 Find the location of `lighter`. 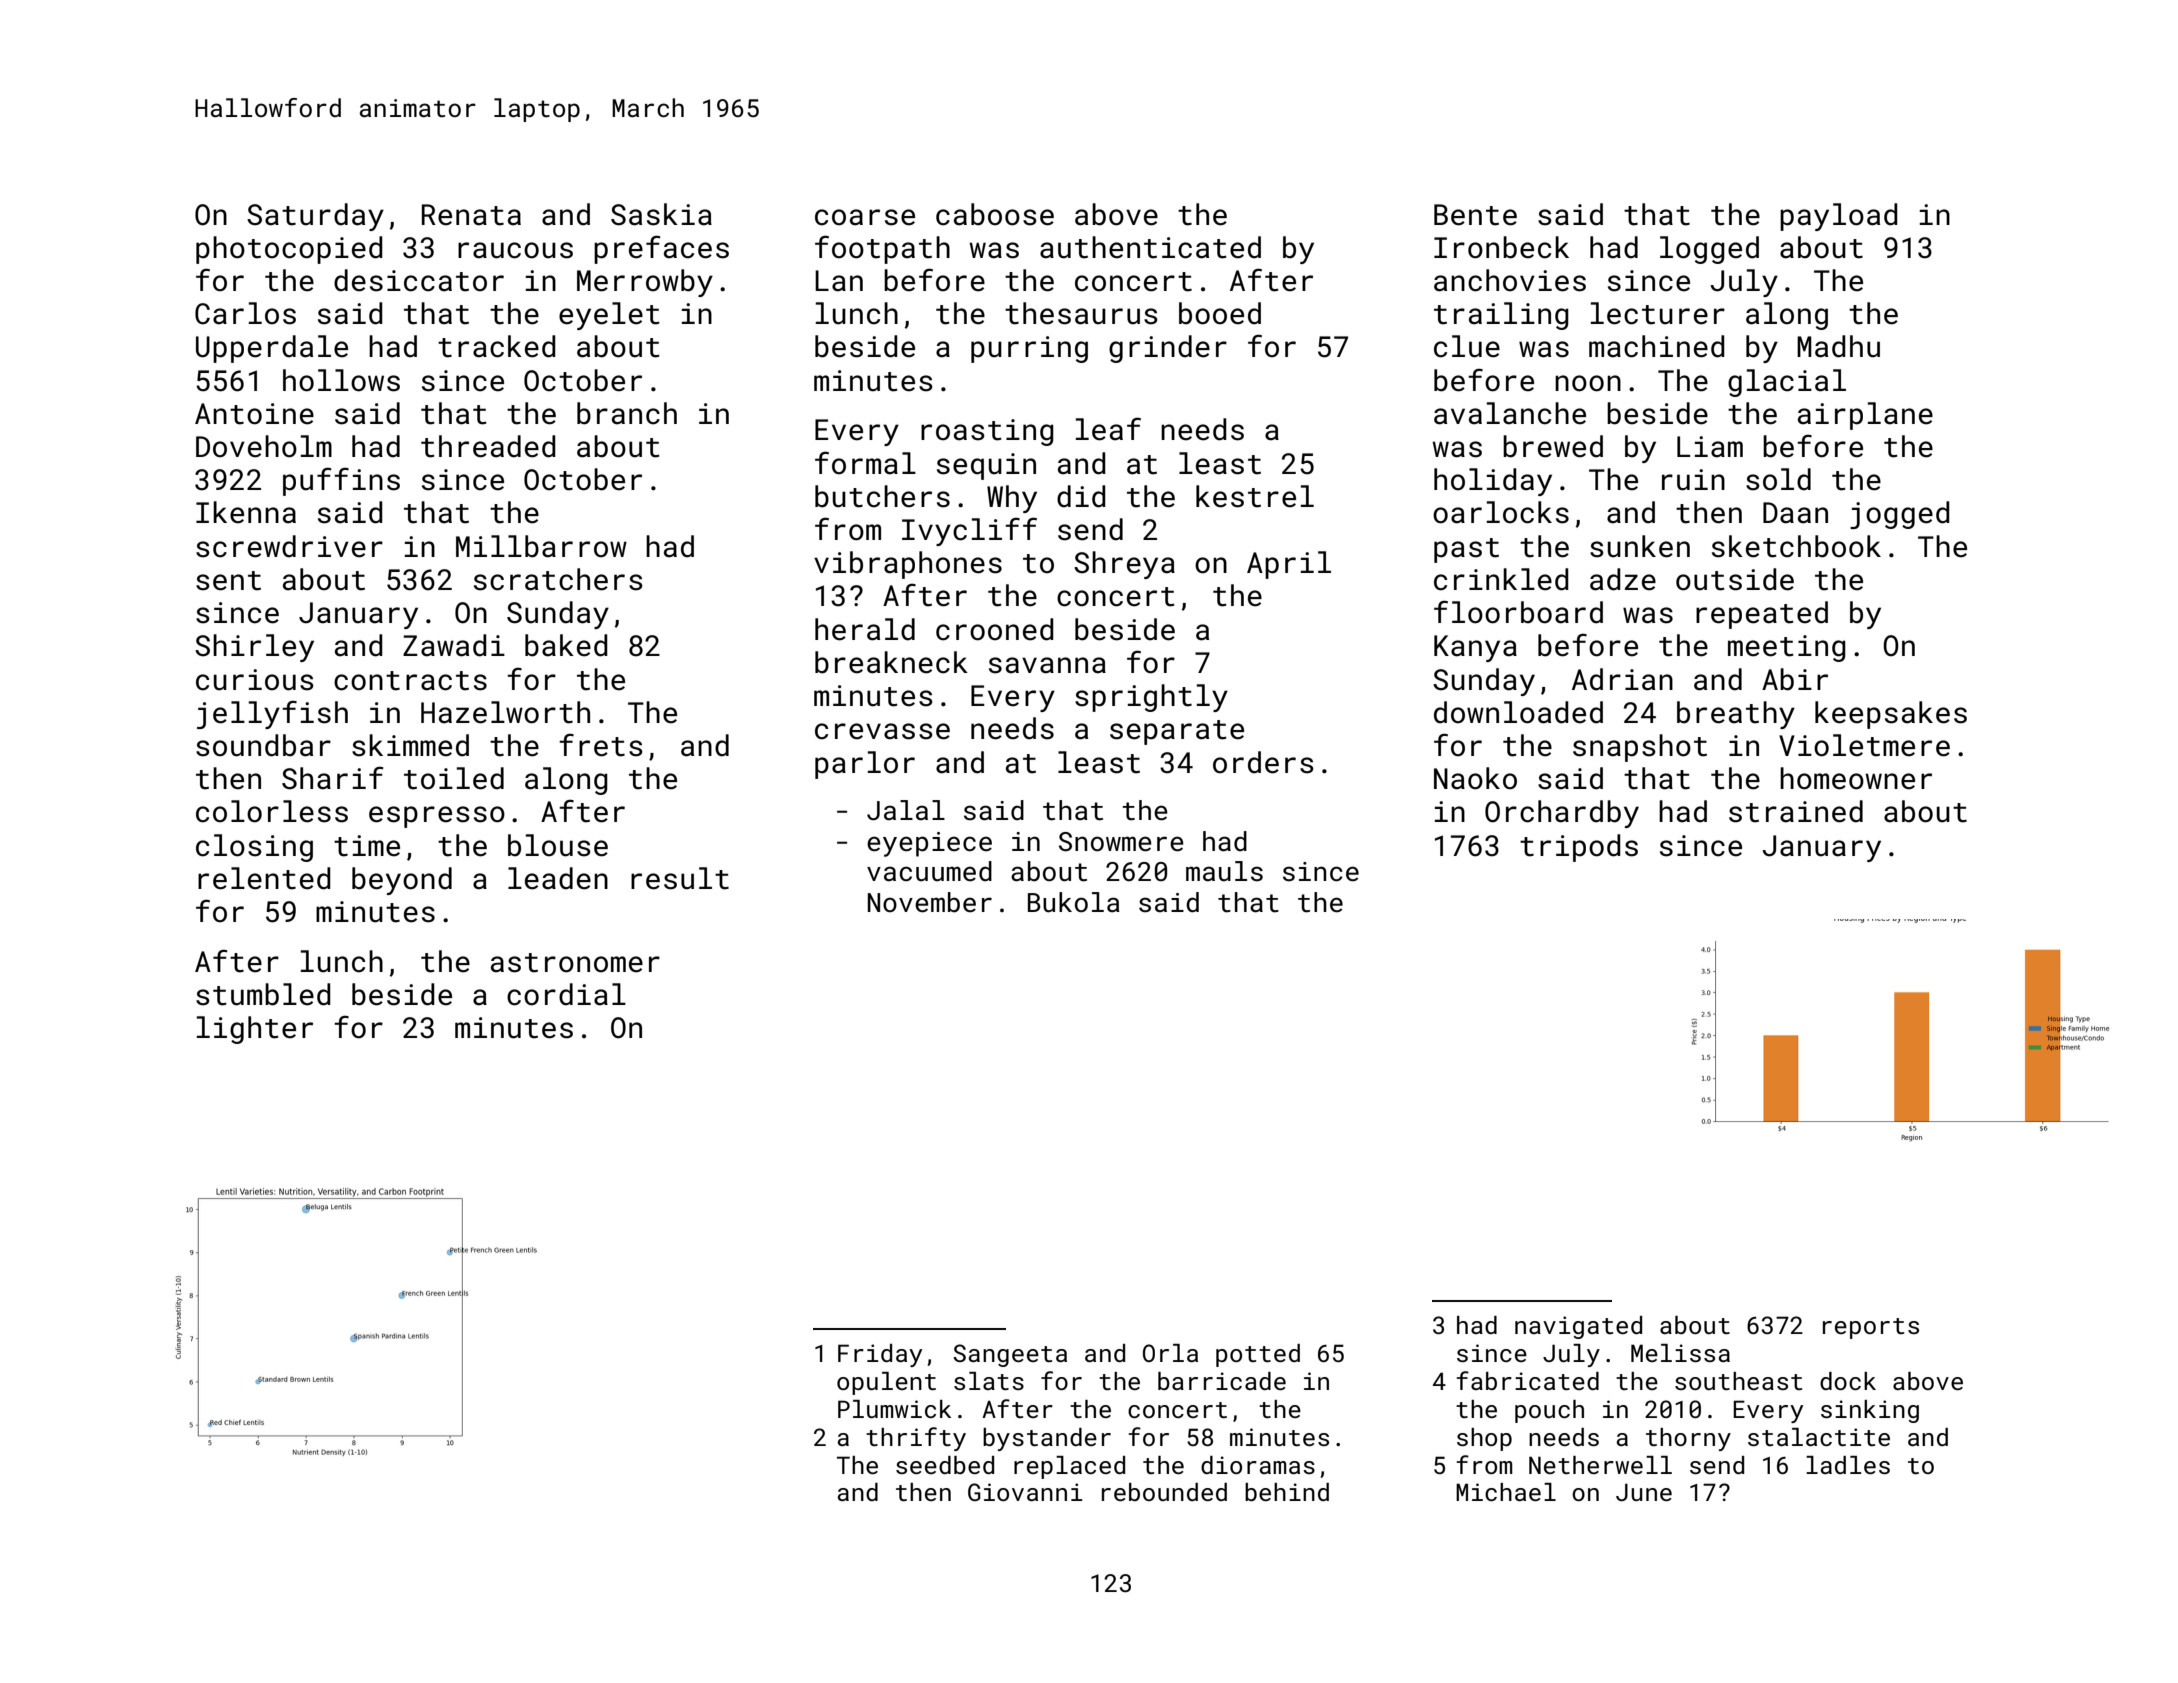

lighter is located at coordinates (255, 1030).
